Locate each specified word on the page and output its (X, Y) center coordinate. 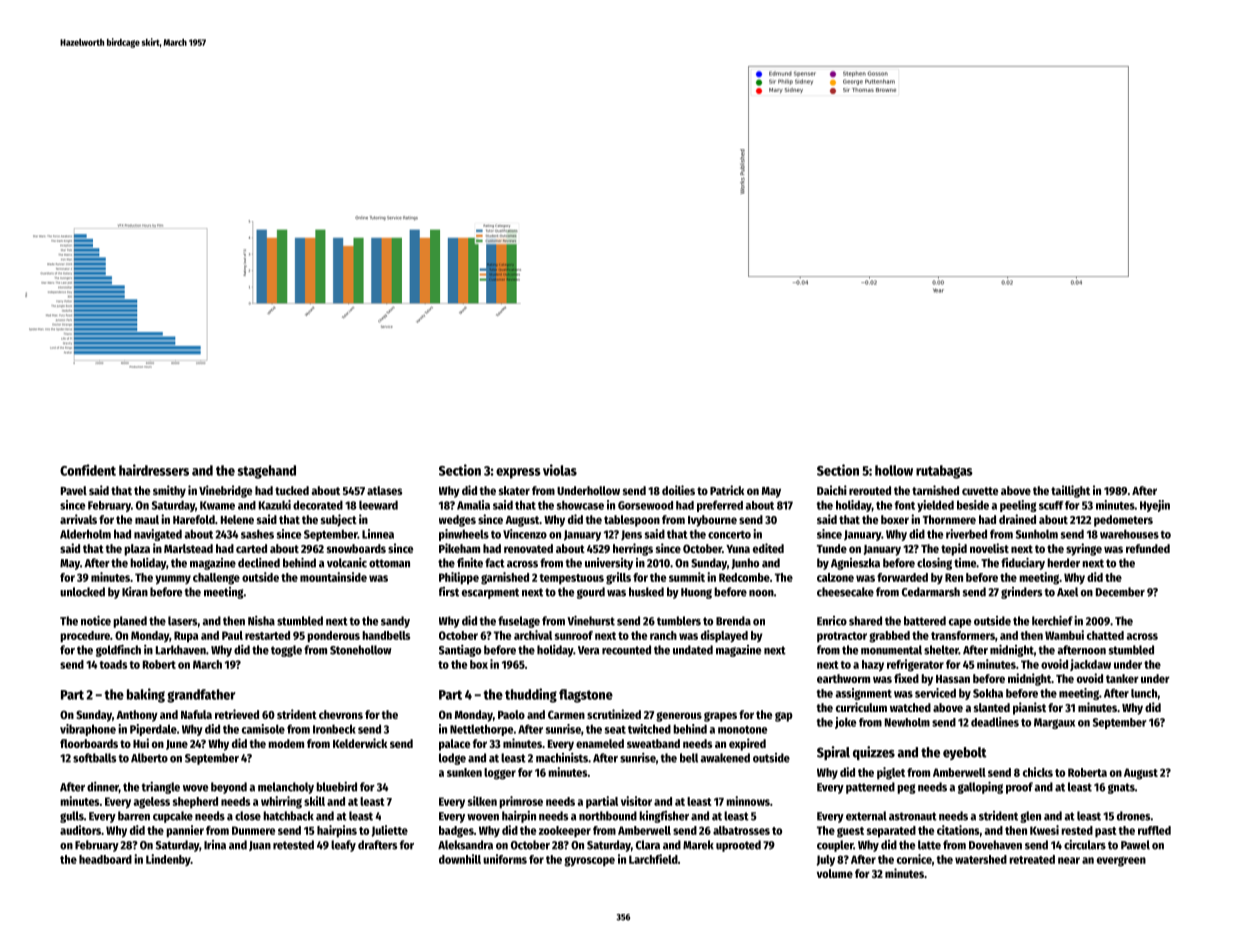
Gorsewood (645, 505)
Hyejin (1155, 506)
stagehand (266, 472)
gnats (1121, 788)
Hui (141, 743)
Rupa (186, 637)
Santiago (460, 651)
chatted (1105, 635)
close (248, 816)
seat (615, 730)
